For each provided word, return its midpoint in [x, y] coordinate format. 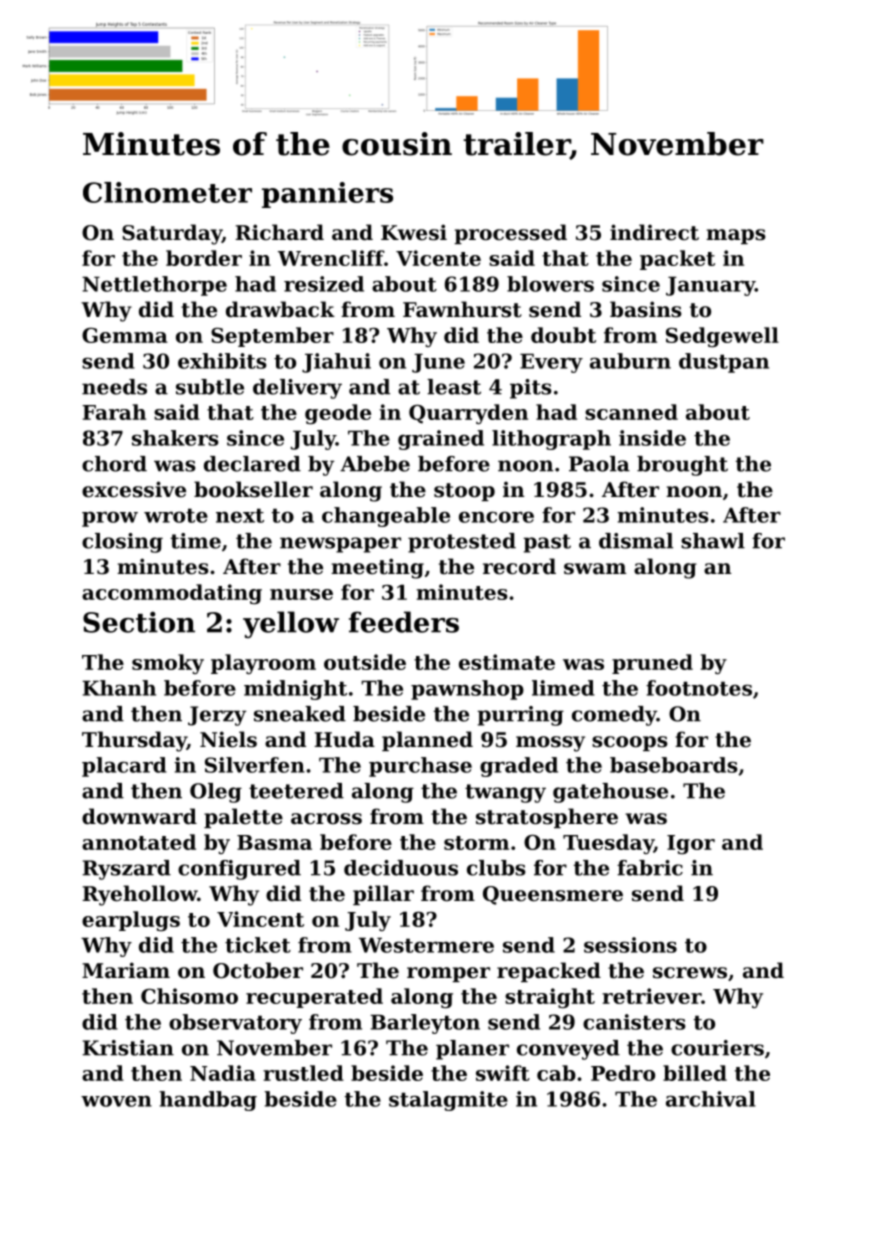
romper [448, 974]
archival [711, 1099]
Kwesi [414, 232]
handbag [208, 1101]
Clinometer [167, 192]
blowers [550, 284]
